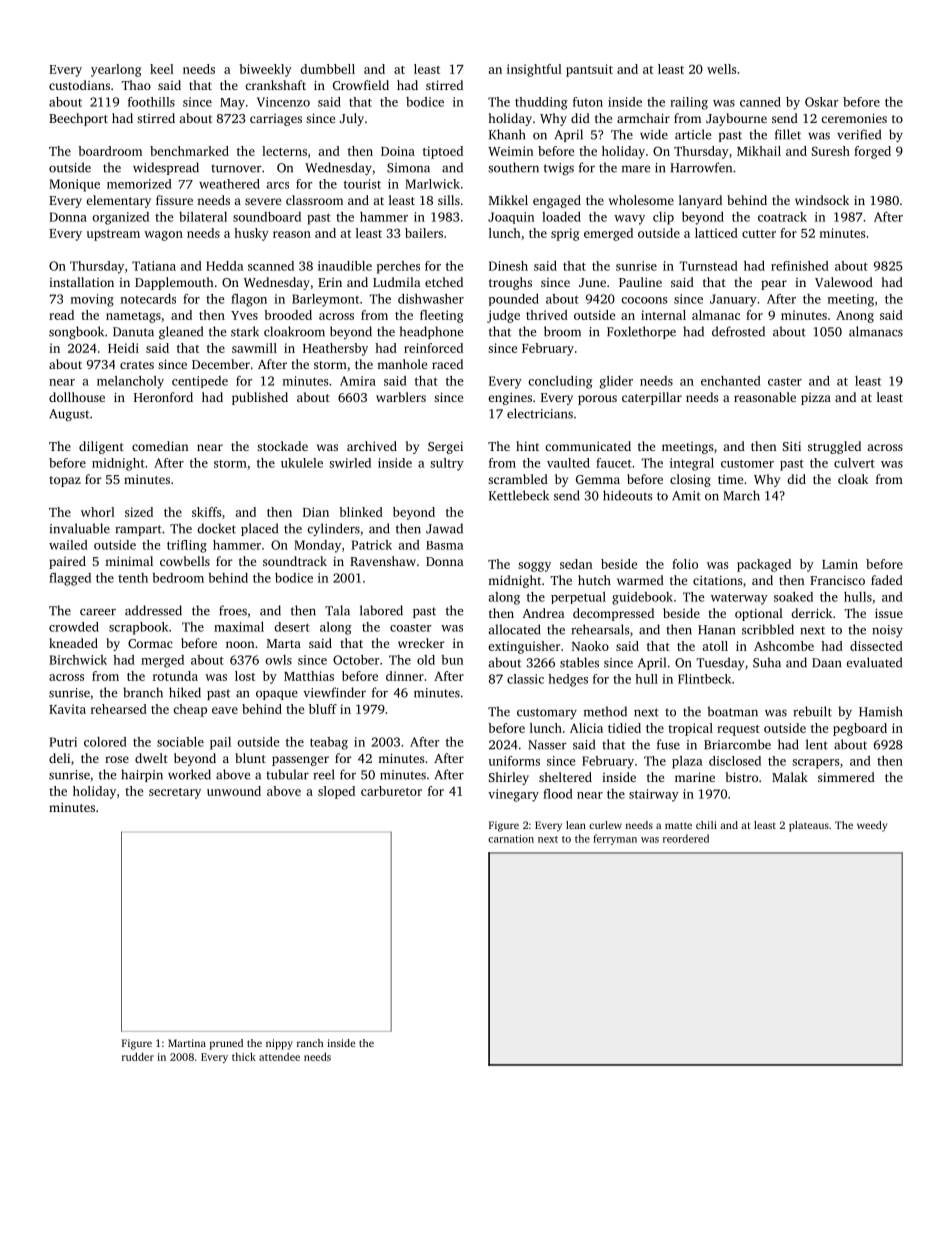 The width and height of the screenshot is (952, 1233). I want to click on Ashcombe, so click(784, 646).
